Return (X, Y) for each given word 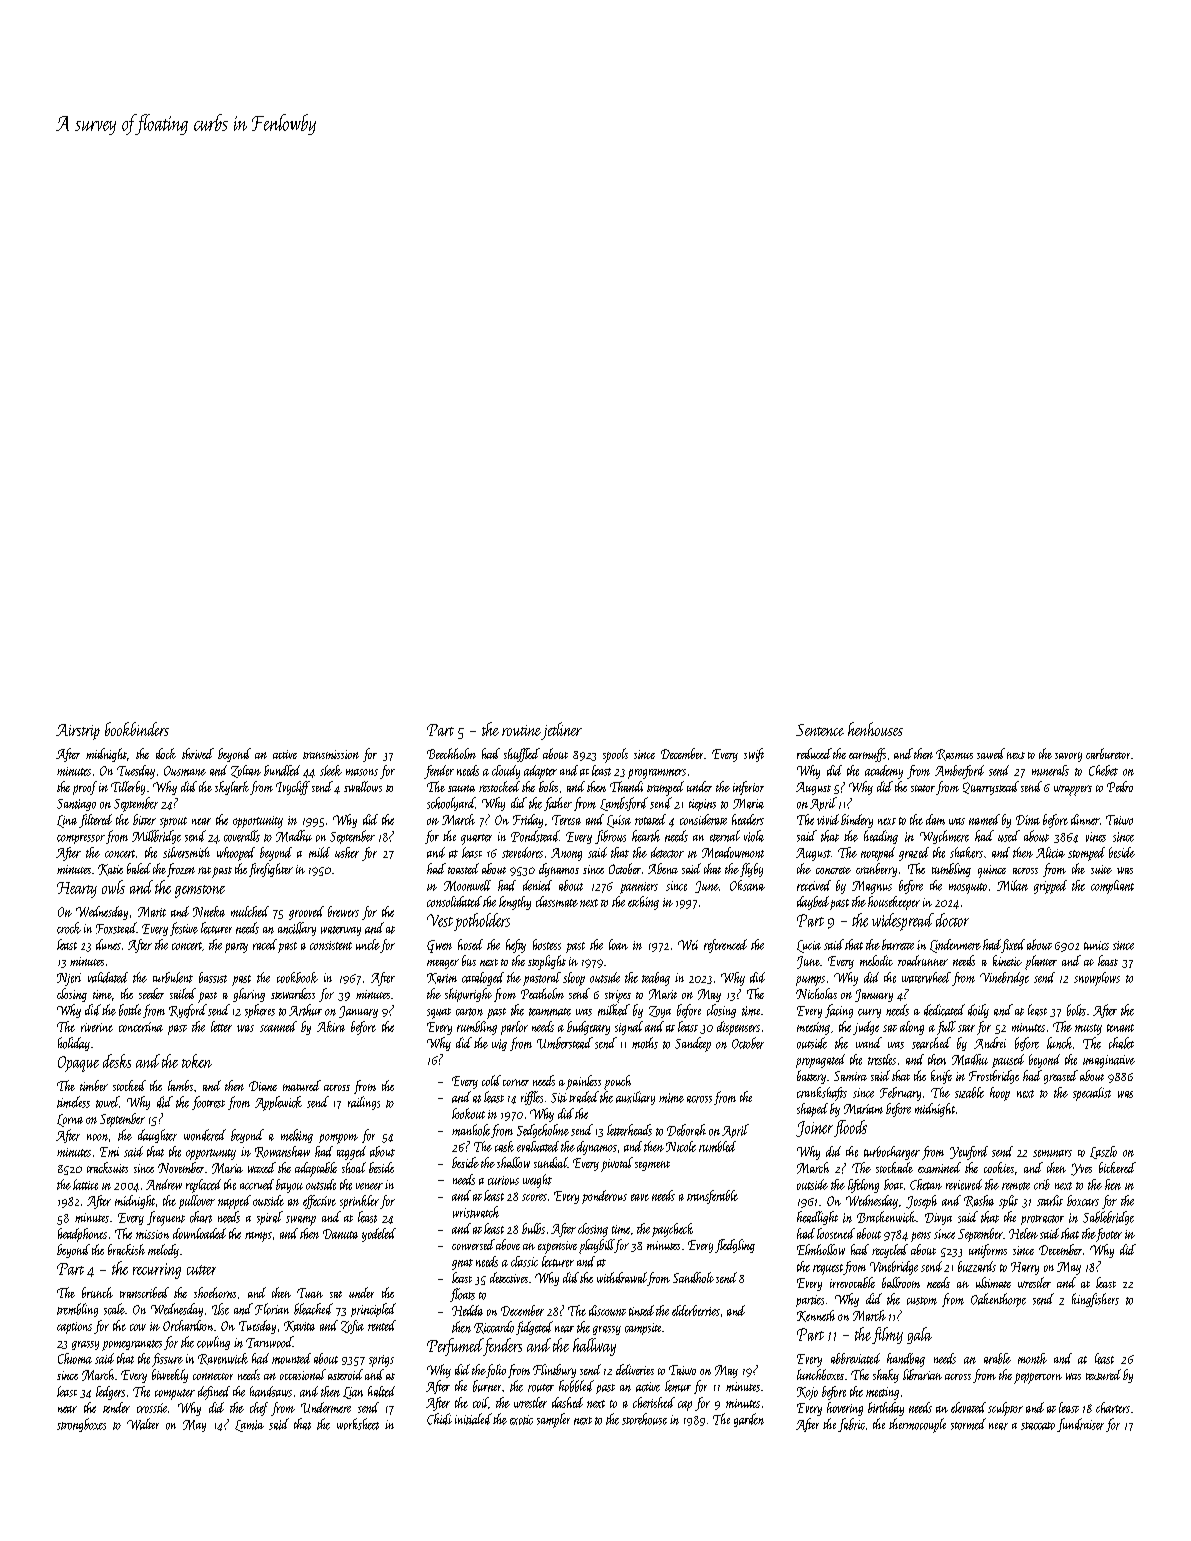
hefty (516, 946)
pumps (810, 981)
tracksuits (107, 1167)
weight (537, 1181)
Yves (1081, 1169)
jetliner (561, 731)
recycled (890, 1251)
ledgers (110, 1393)
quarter (476, 839)
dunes (108, 944)
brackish (126, 1249)
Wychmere (944, 837)
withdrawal (622, 1277)
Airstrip (78, 732)
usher (347, 852)
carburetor (1108, 753)
